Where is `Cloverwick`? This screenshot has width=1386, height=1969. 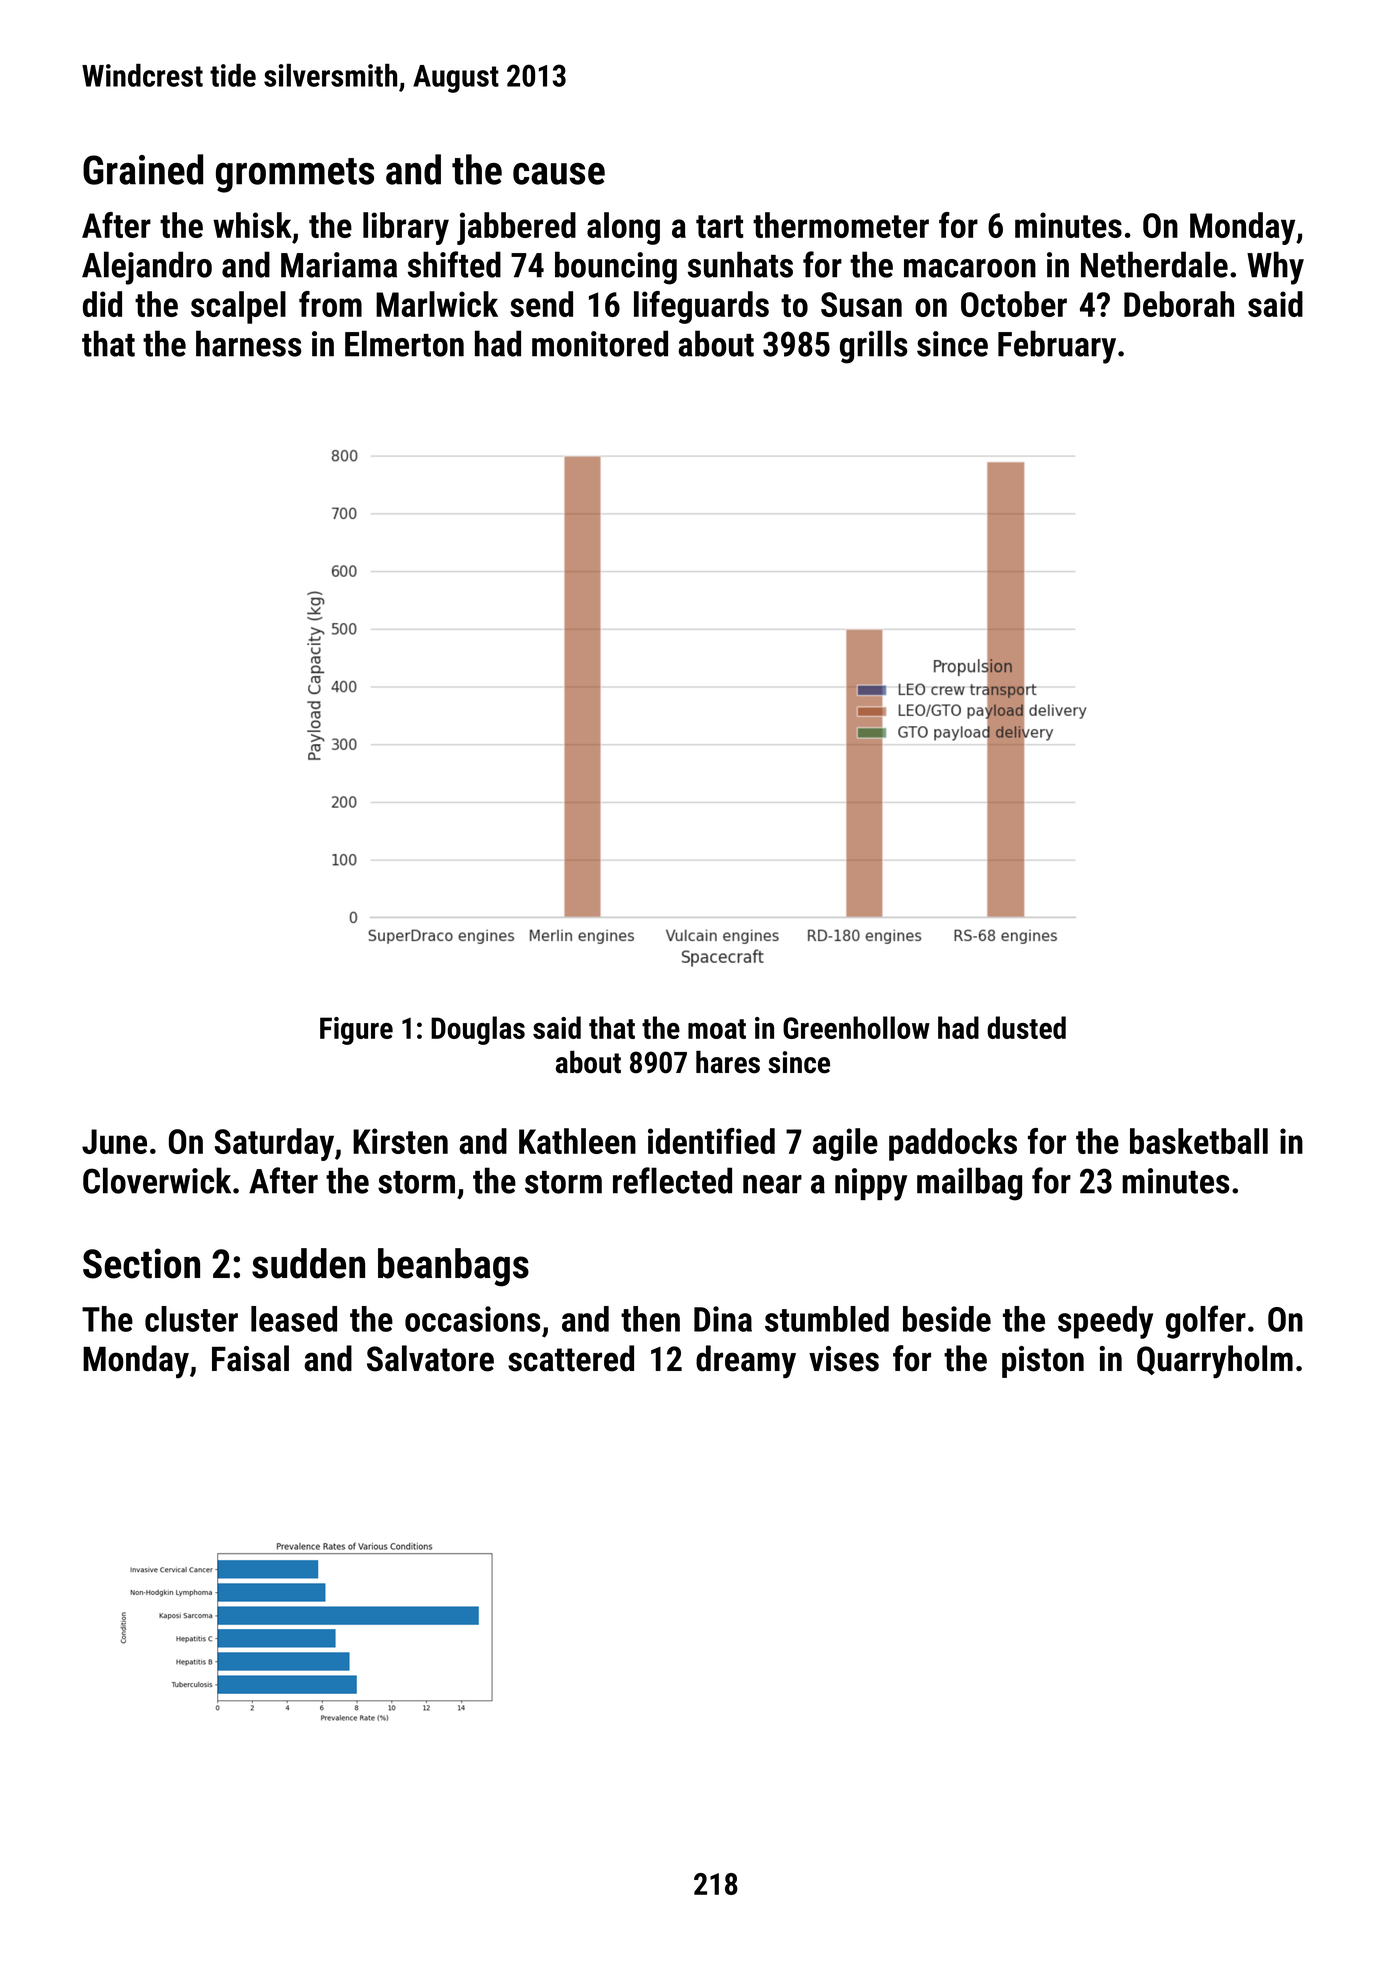
Cloverwick is located at coordinates (157, 1180).
